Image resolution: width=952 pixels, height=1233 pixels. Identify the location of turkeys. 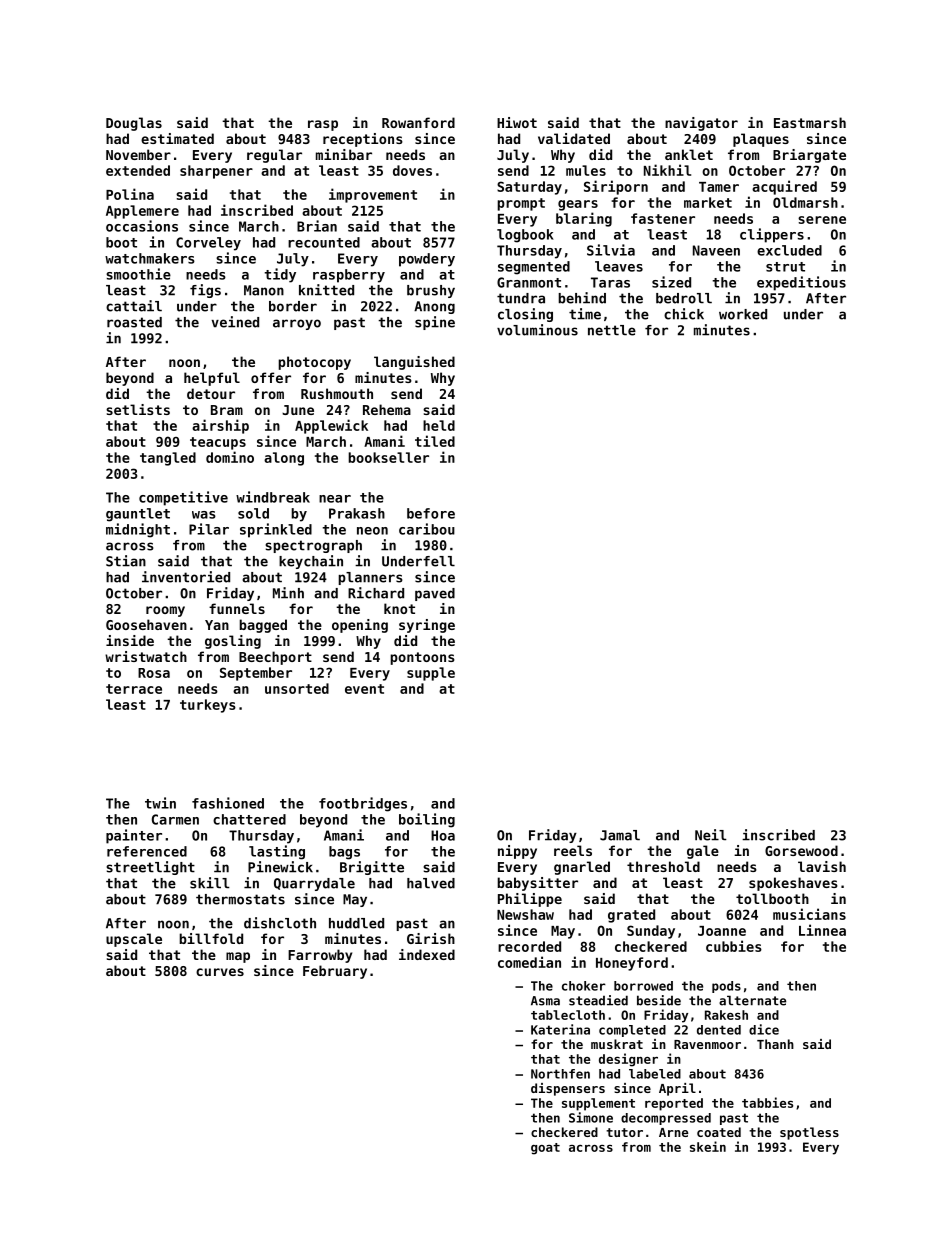
(208, 706).
